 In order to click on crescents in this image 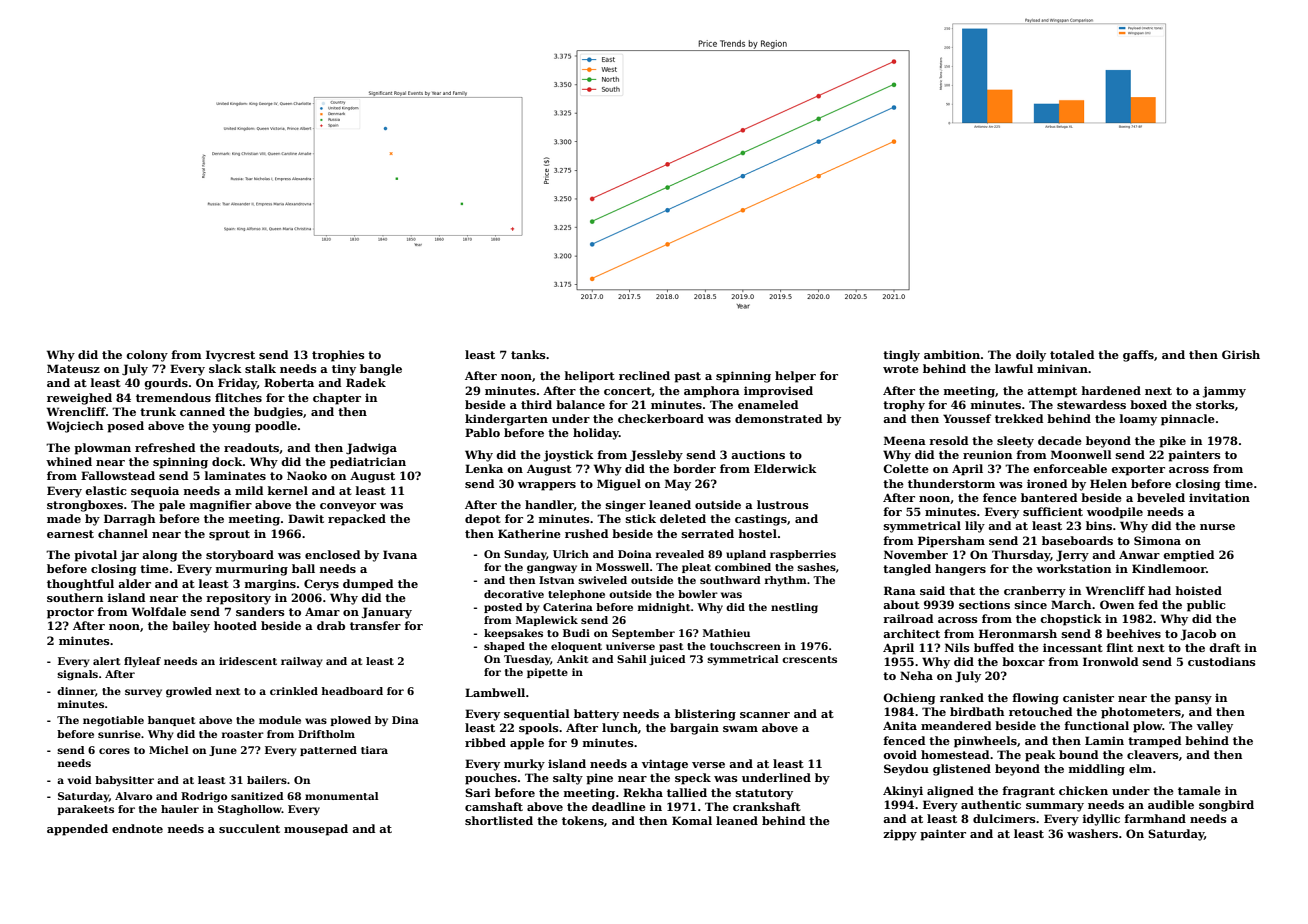, I will do `click(809, 659)`.
